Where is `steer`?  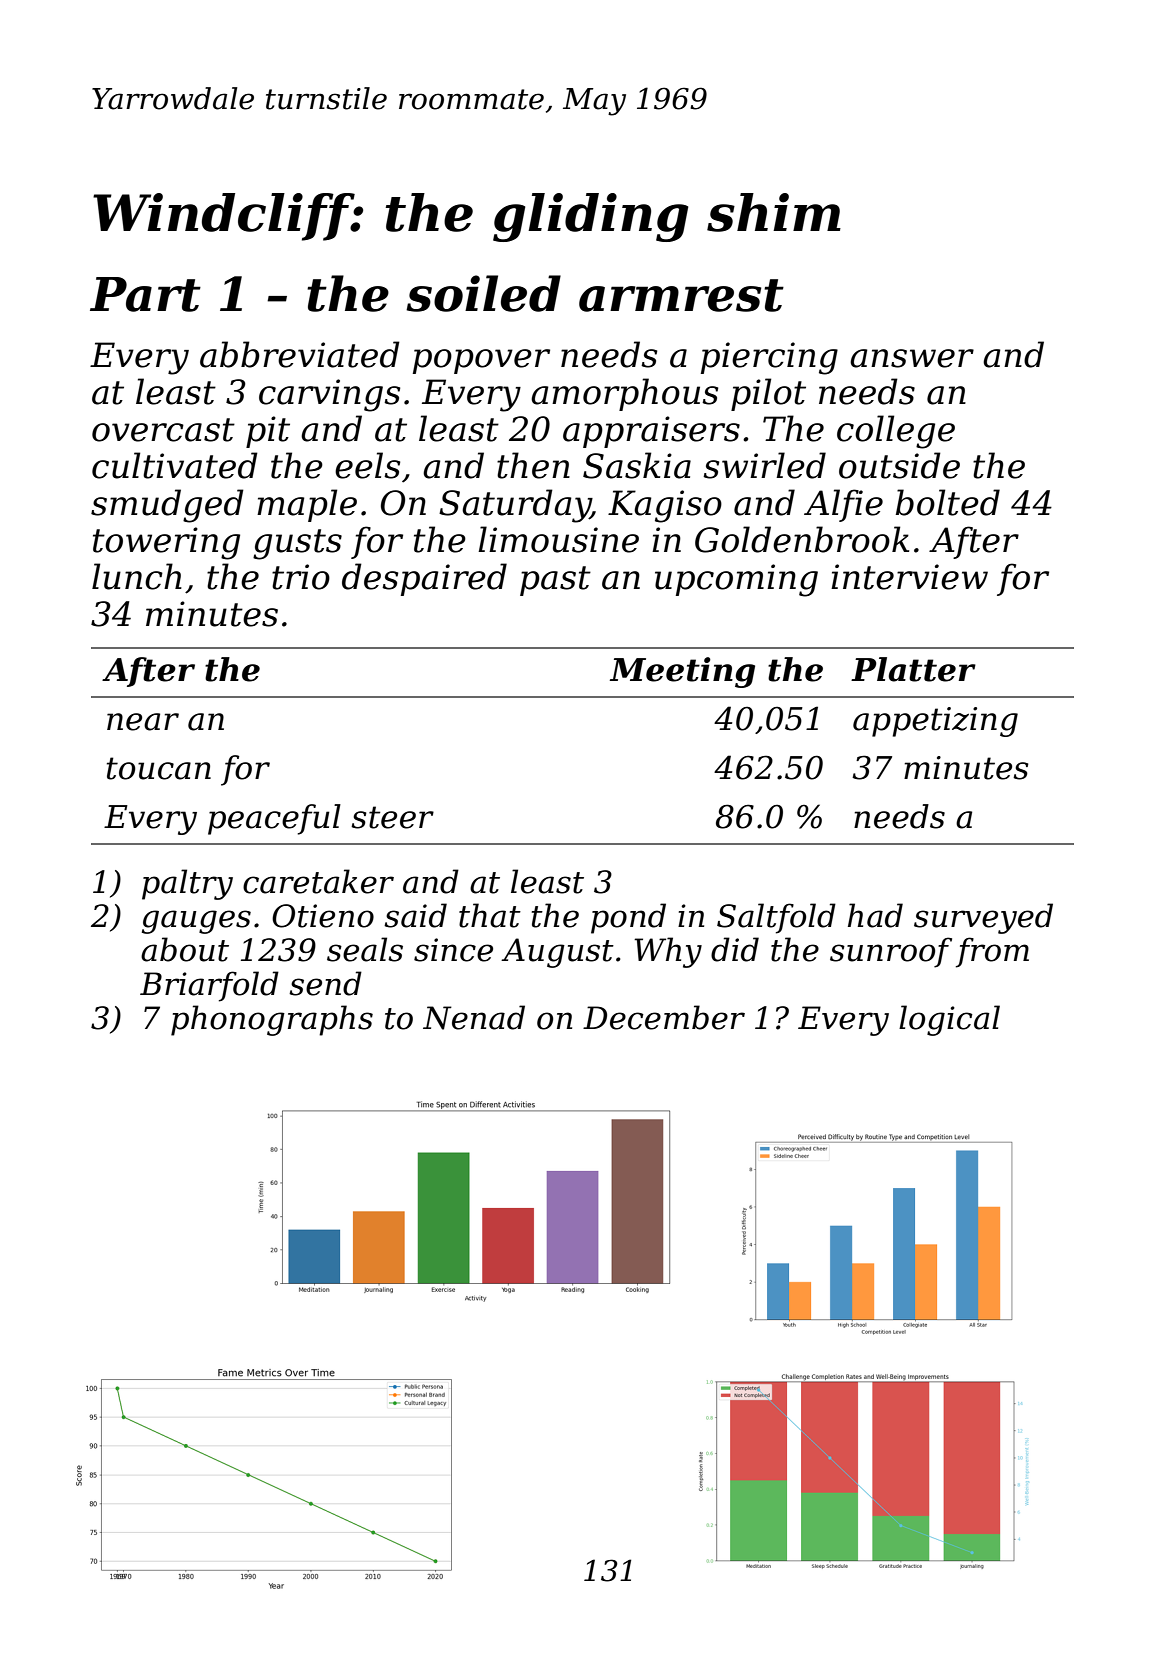
steer is located at coordinates (392, 817).
